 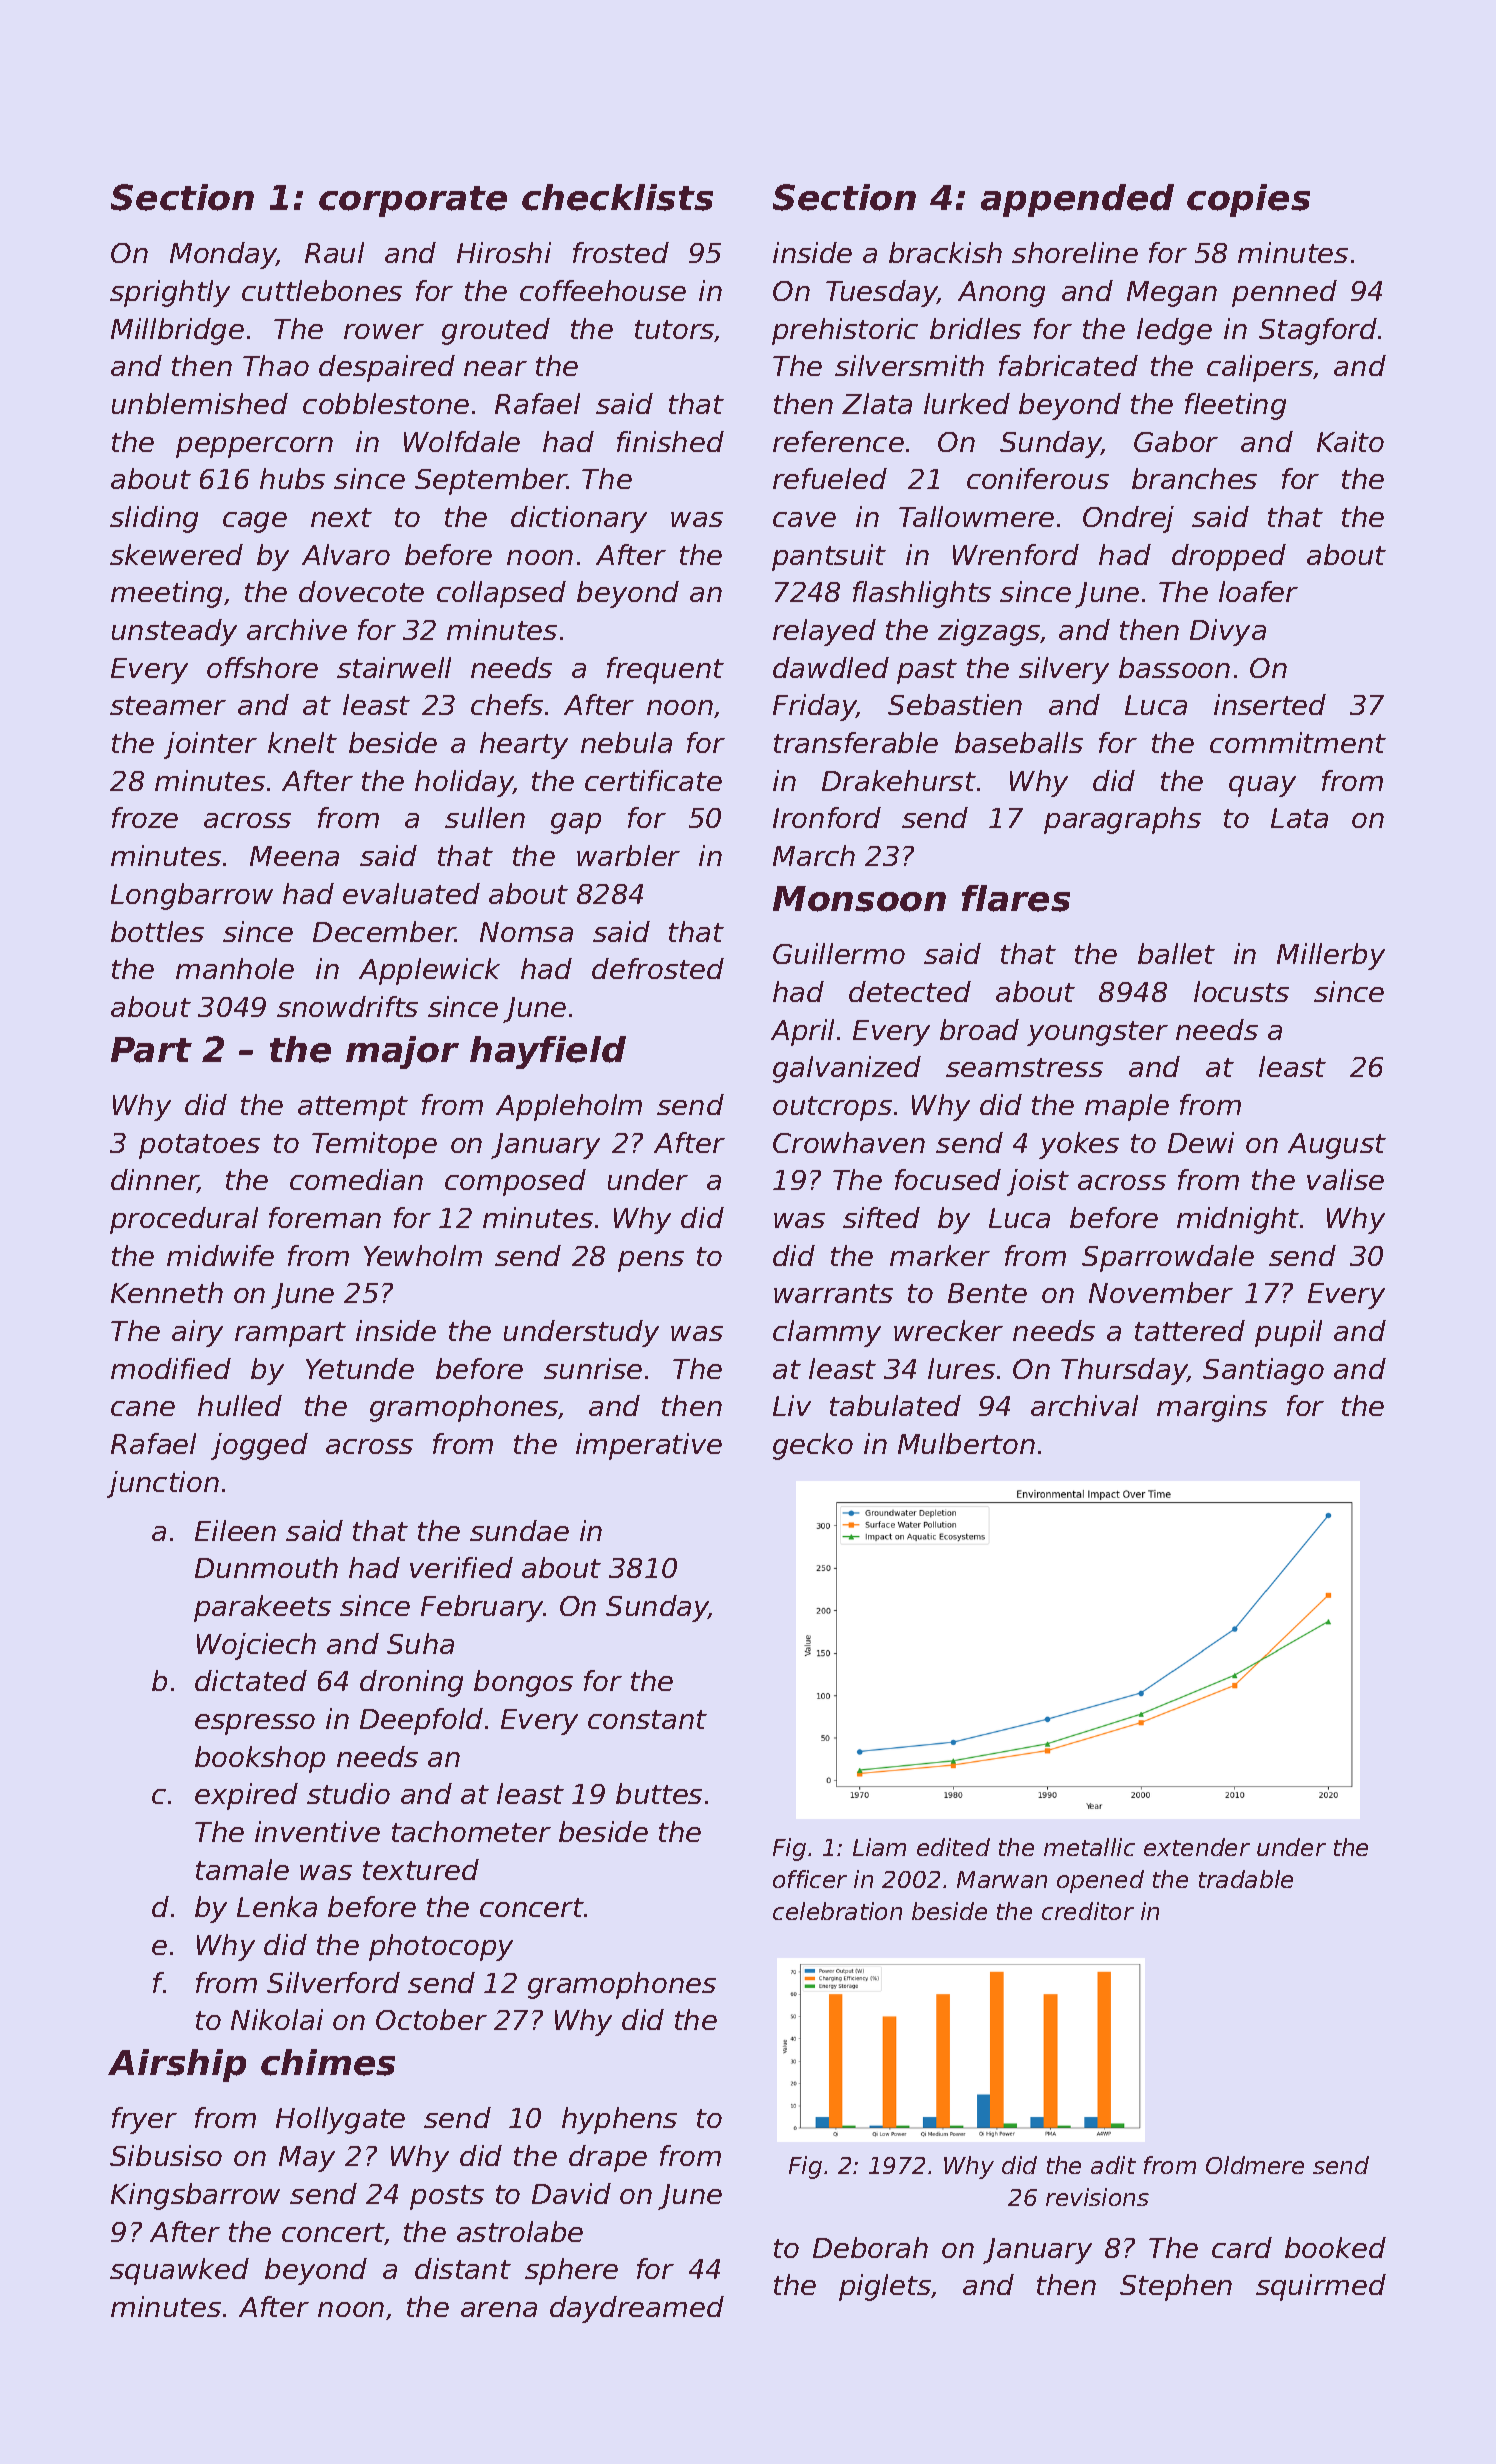 What do you see at coordinates (651, 1261) in the screenshot?
I see `pens` at bounding box center [651, 1261].
